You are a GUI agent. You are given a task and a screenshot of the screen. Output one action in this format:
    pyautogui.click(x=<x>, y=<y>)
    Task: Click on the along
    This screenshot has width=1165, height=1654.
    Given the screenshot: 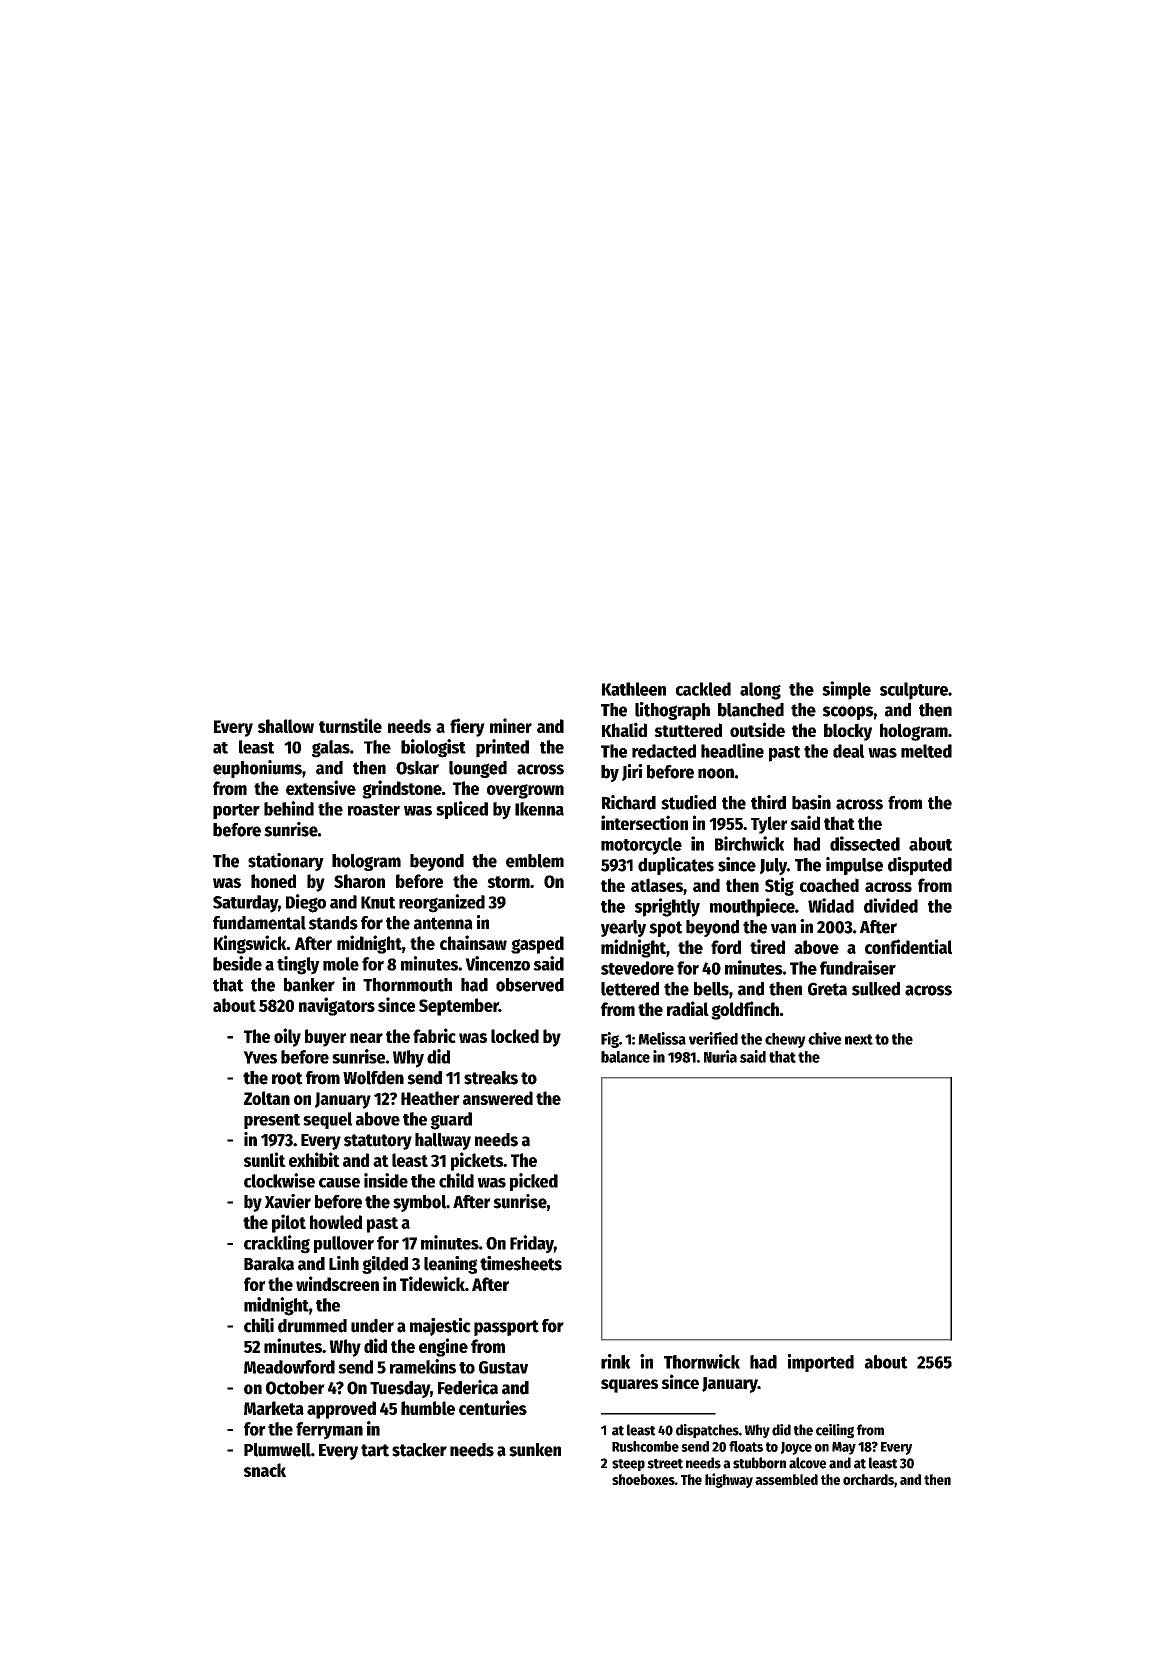 What is the action you would take?
    pyautogui.click(x=760, y=691)
